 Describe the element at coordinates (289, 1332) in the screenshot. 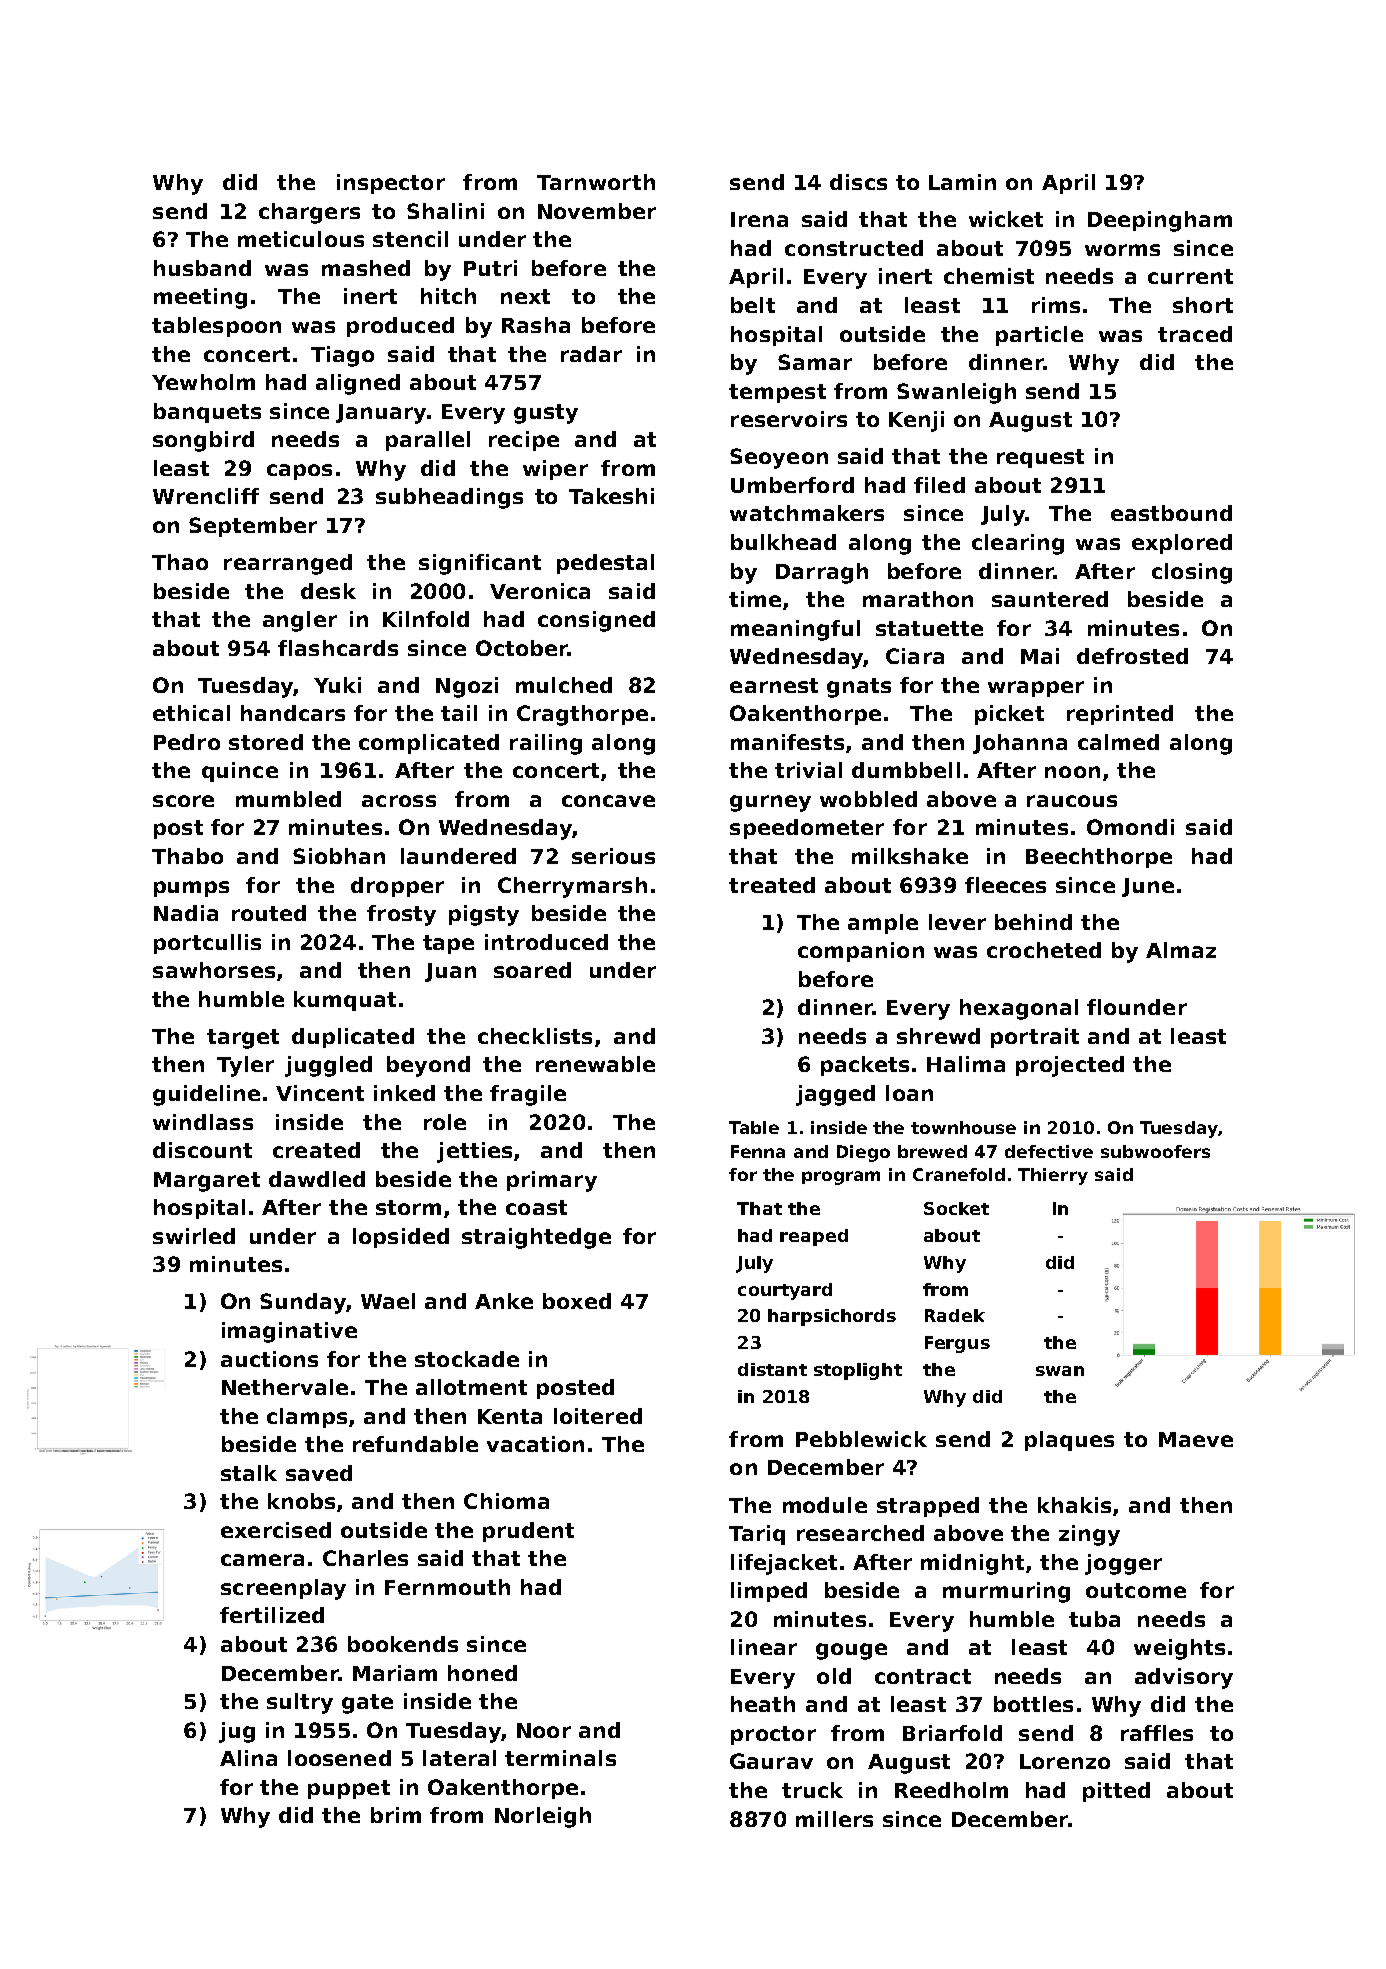

I see `imaginative` at that location.
